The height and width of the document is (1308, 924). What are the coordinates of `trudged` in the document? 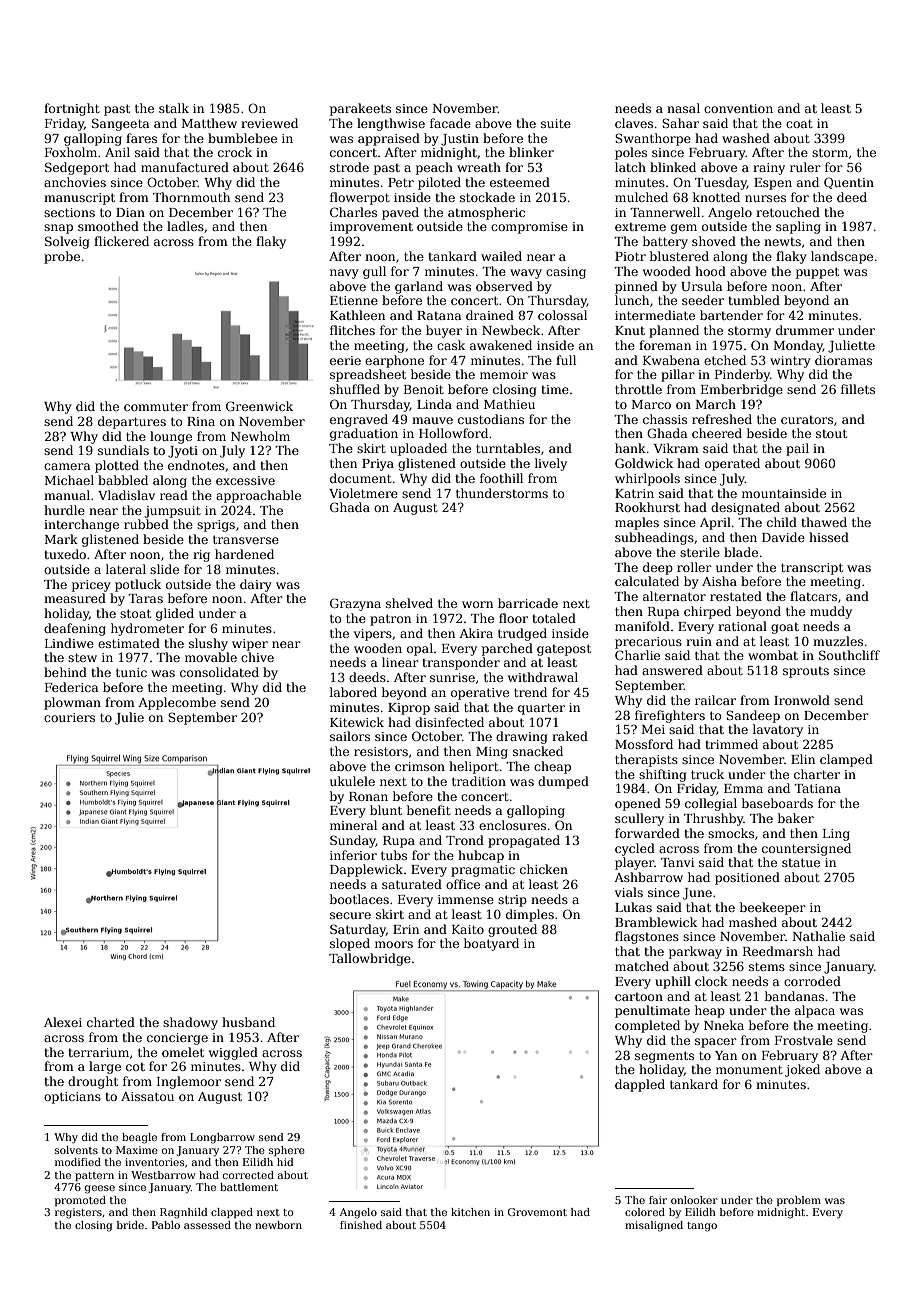 It's located at (522, 634).
